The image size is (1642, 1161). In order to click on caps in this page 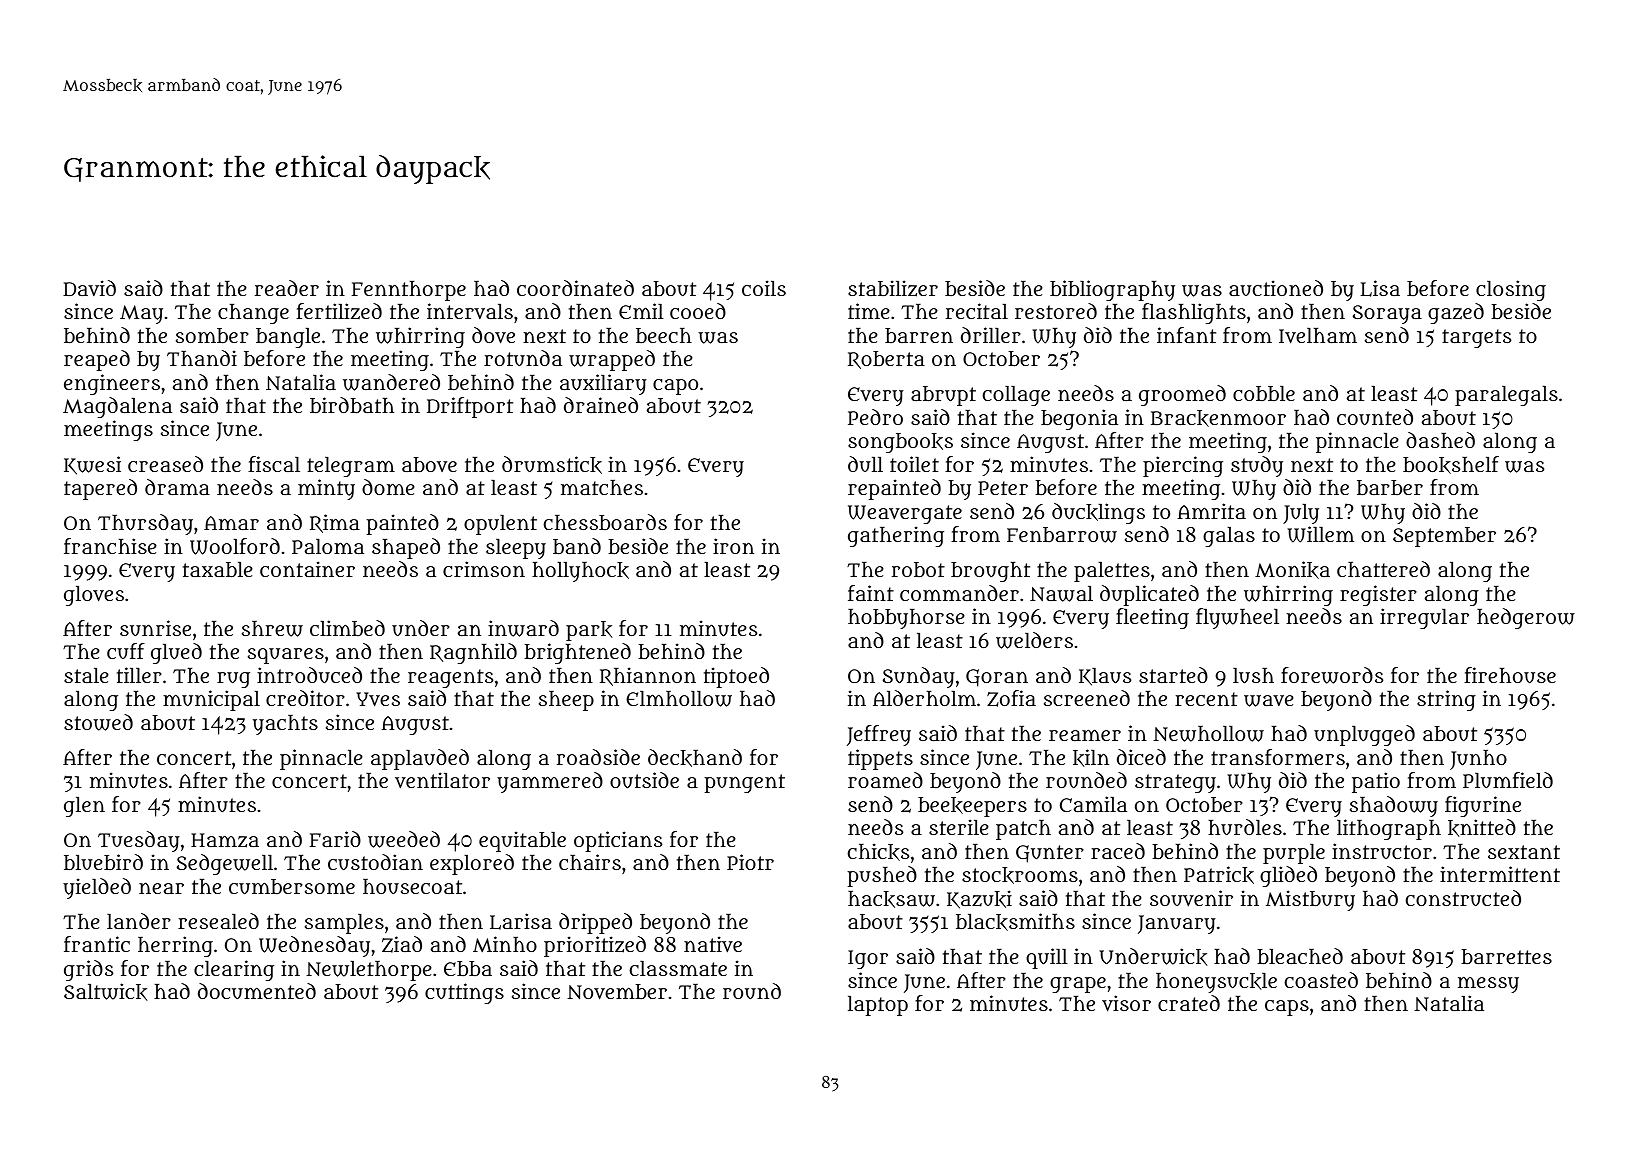, I will do `click(1287, 1008)`.
